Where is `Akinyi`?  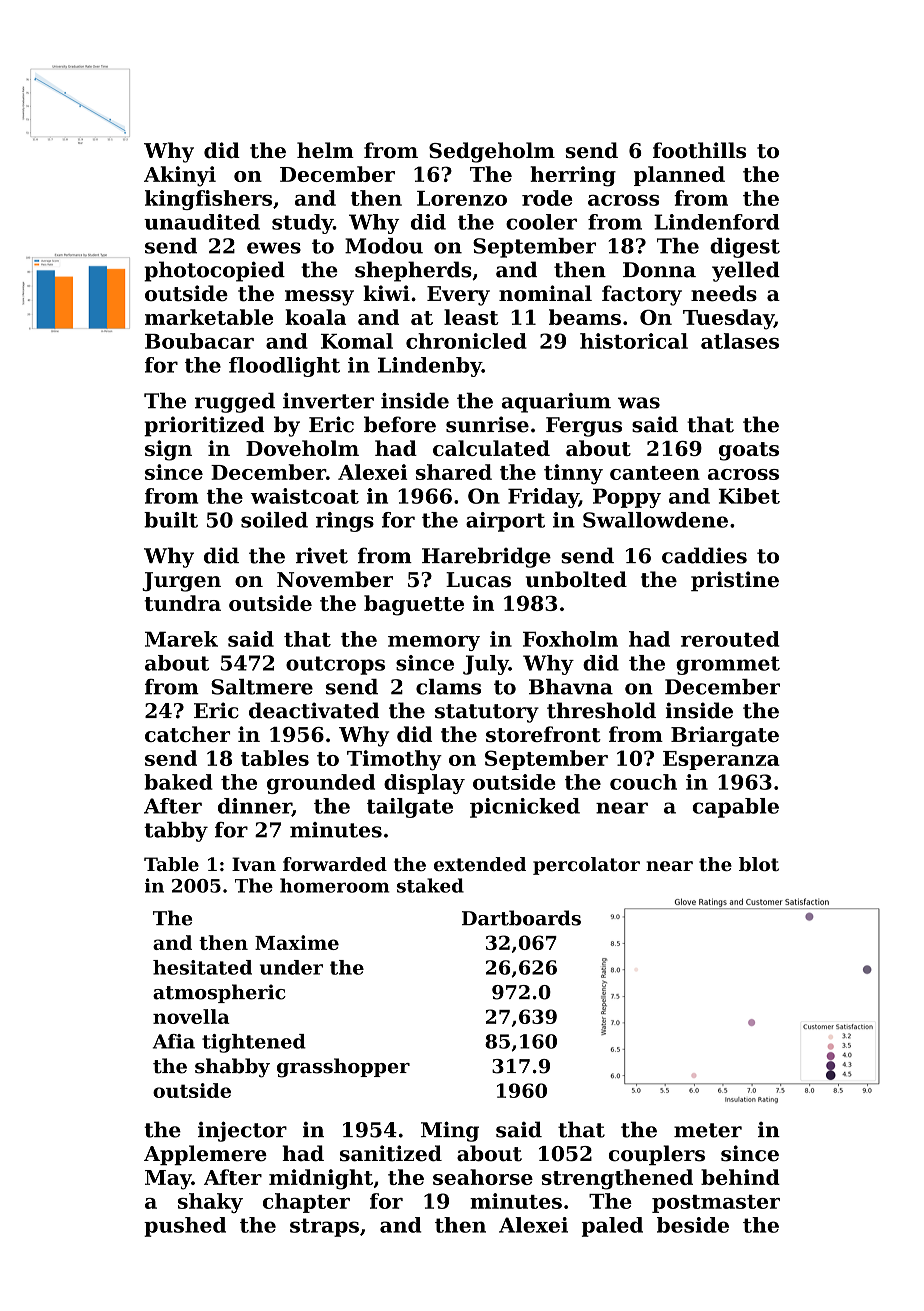 Akinyi is located at coordinates (180, 176).
